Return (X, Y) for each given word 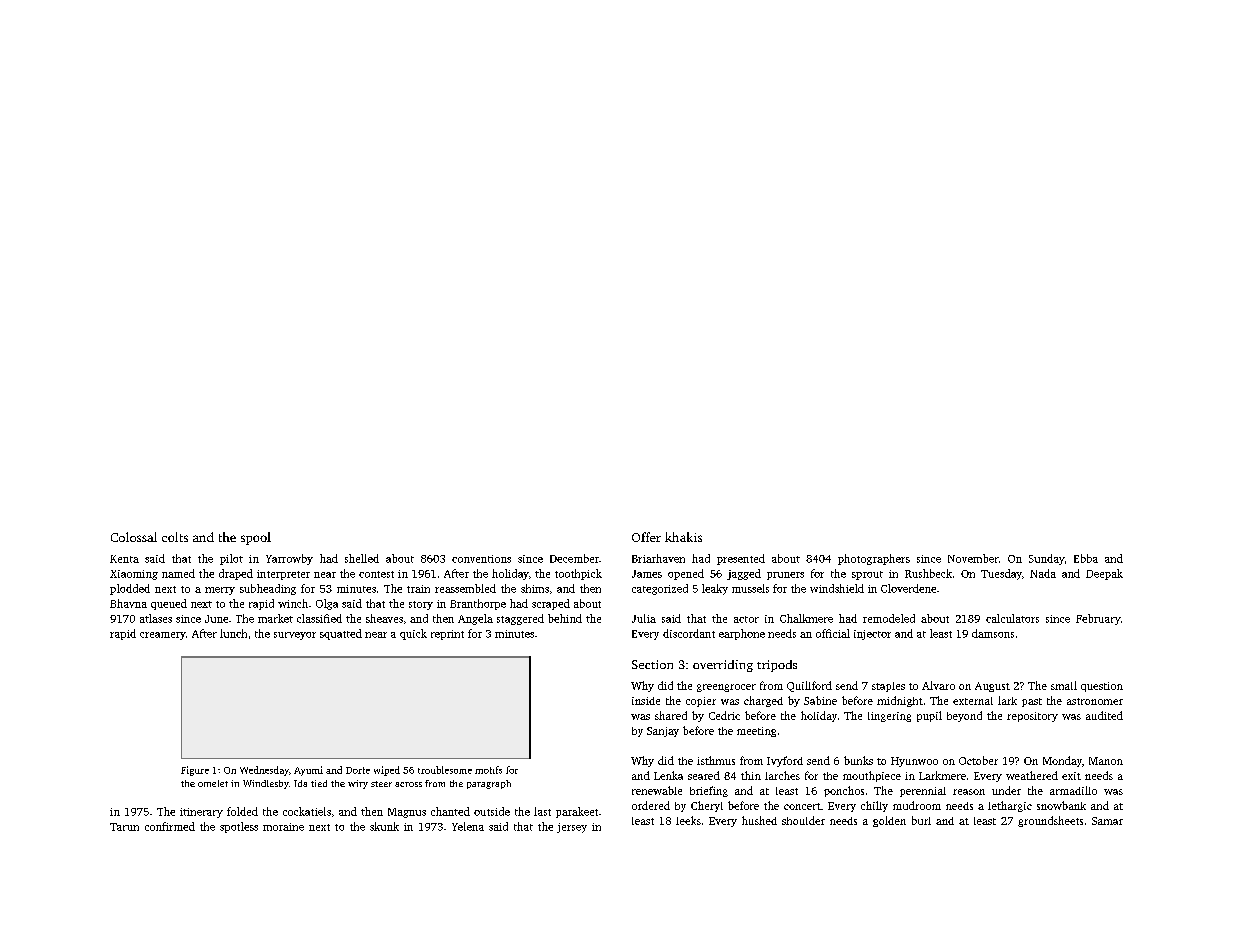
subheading (268, 589)
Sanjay (663, 732)
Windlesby (266, 784)
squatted (341, 634)
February (1098, 619)
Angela (475, 619)
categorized (660, 589)
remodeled (889, 618)
